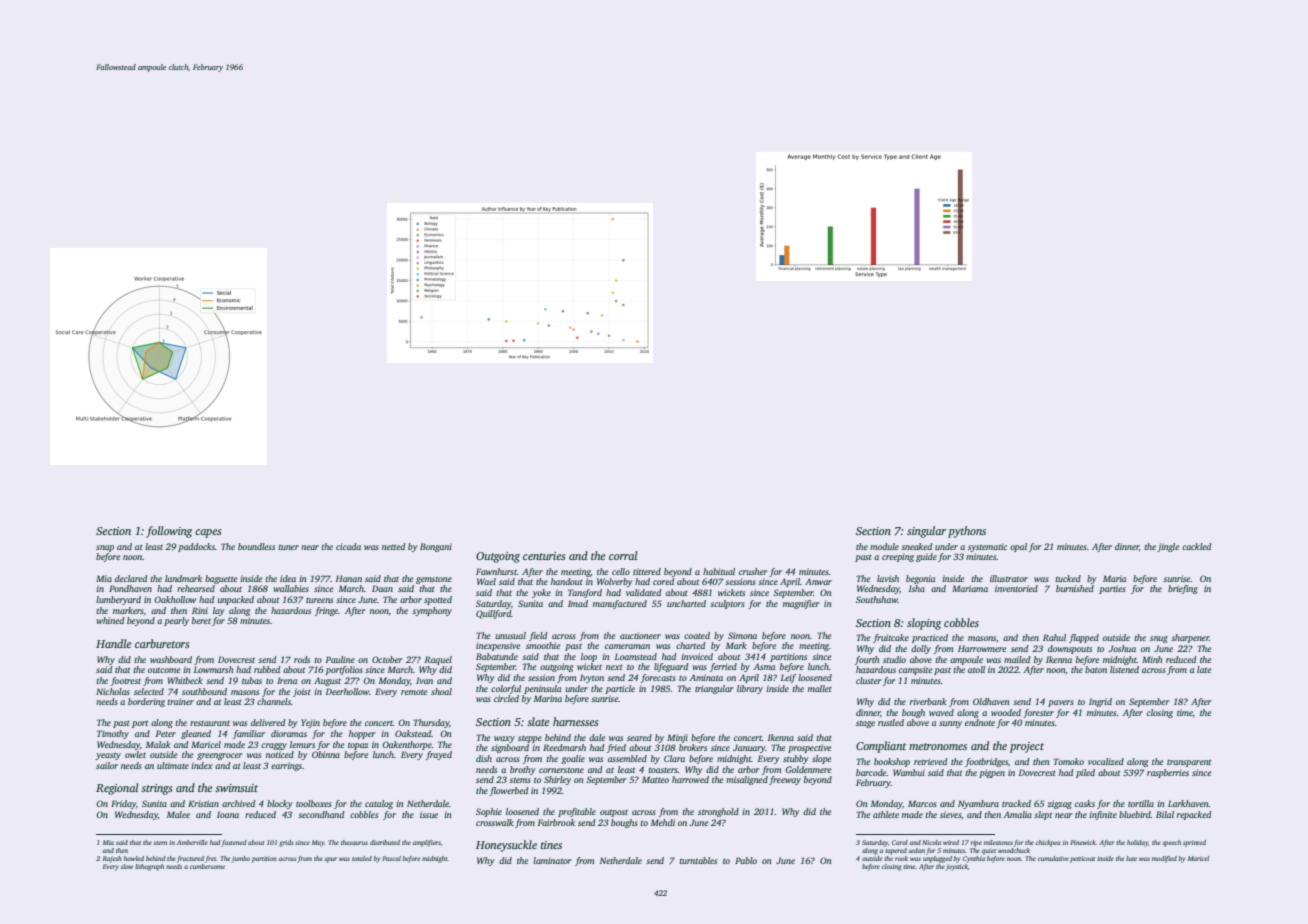 The width and height of the page is (1308, 924). I want to click on restaurant, so click(210, 723).
